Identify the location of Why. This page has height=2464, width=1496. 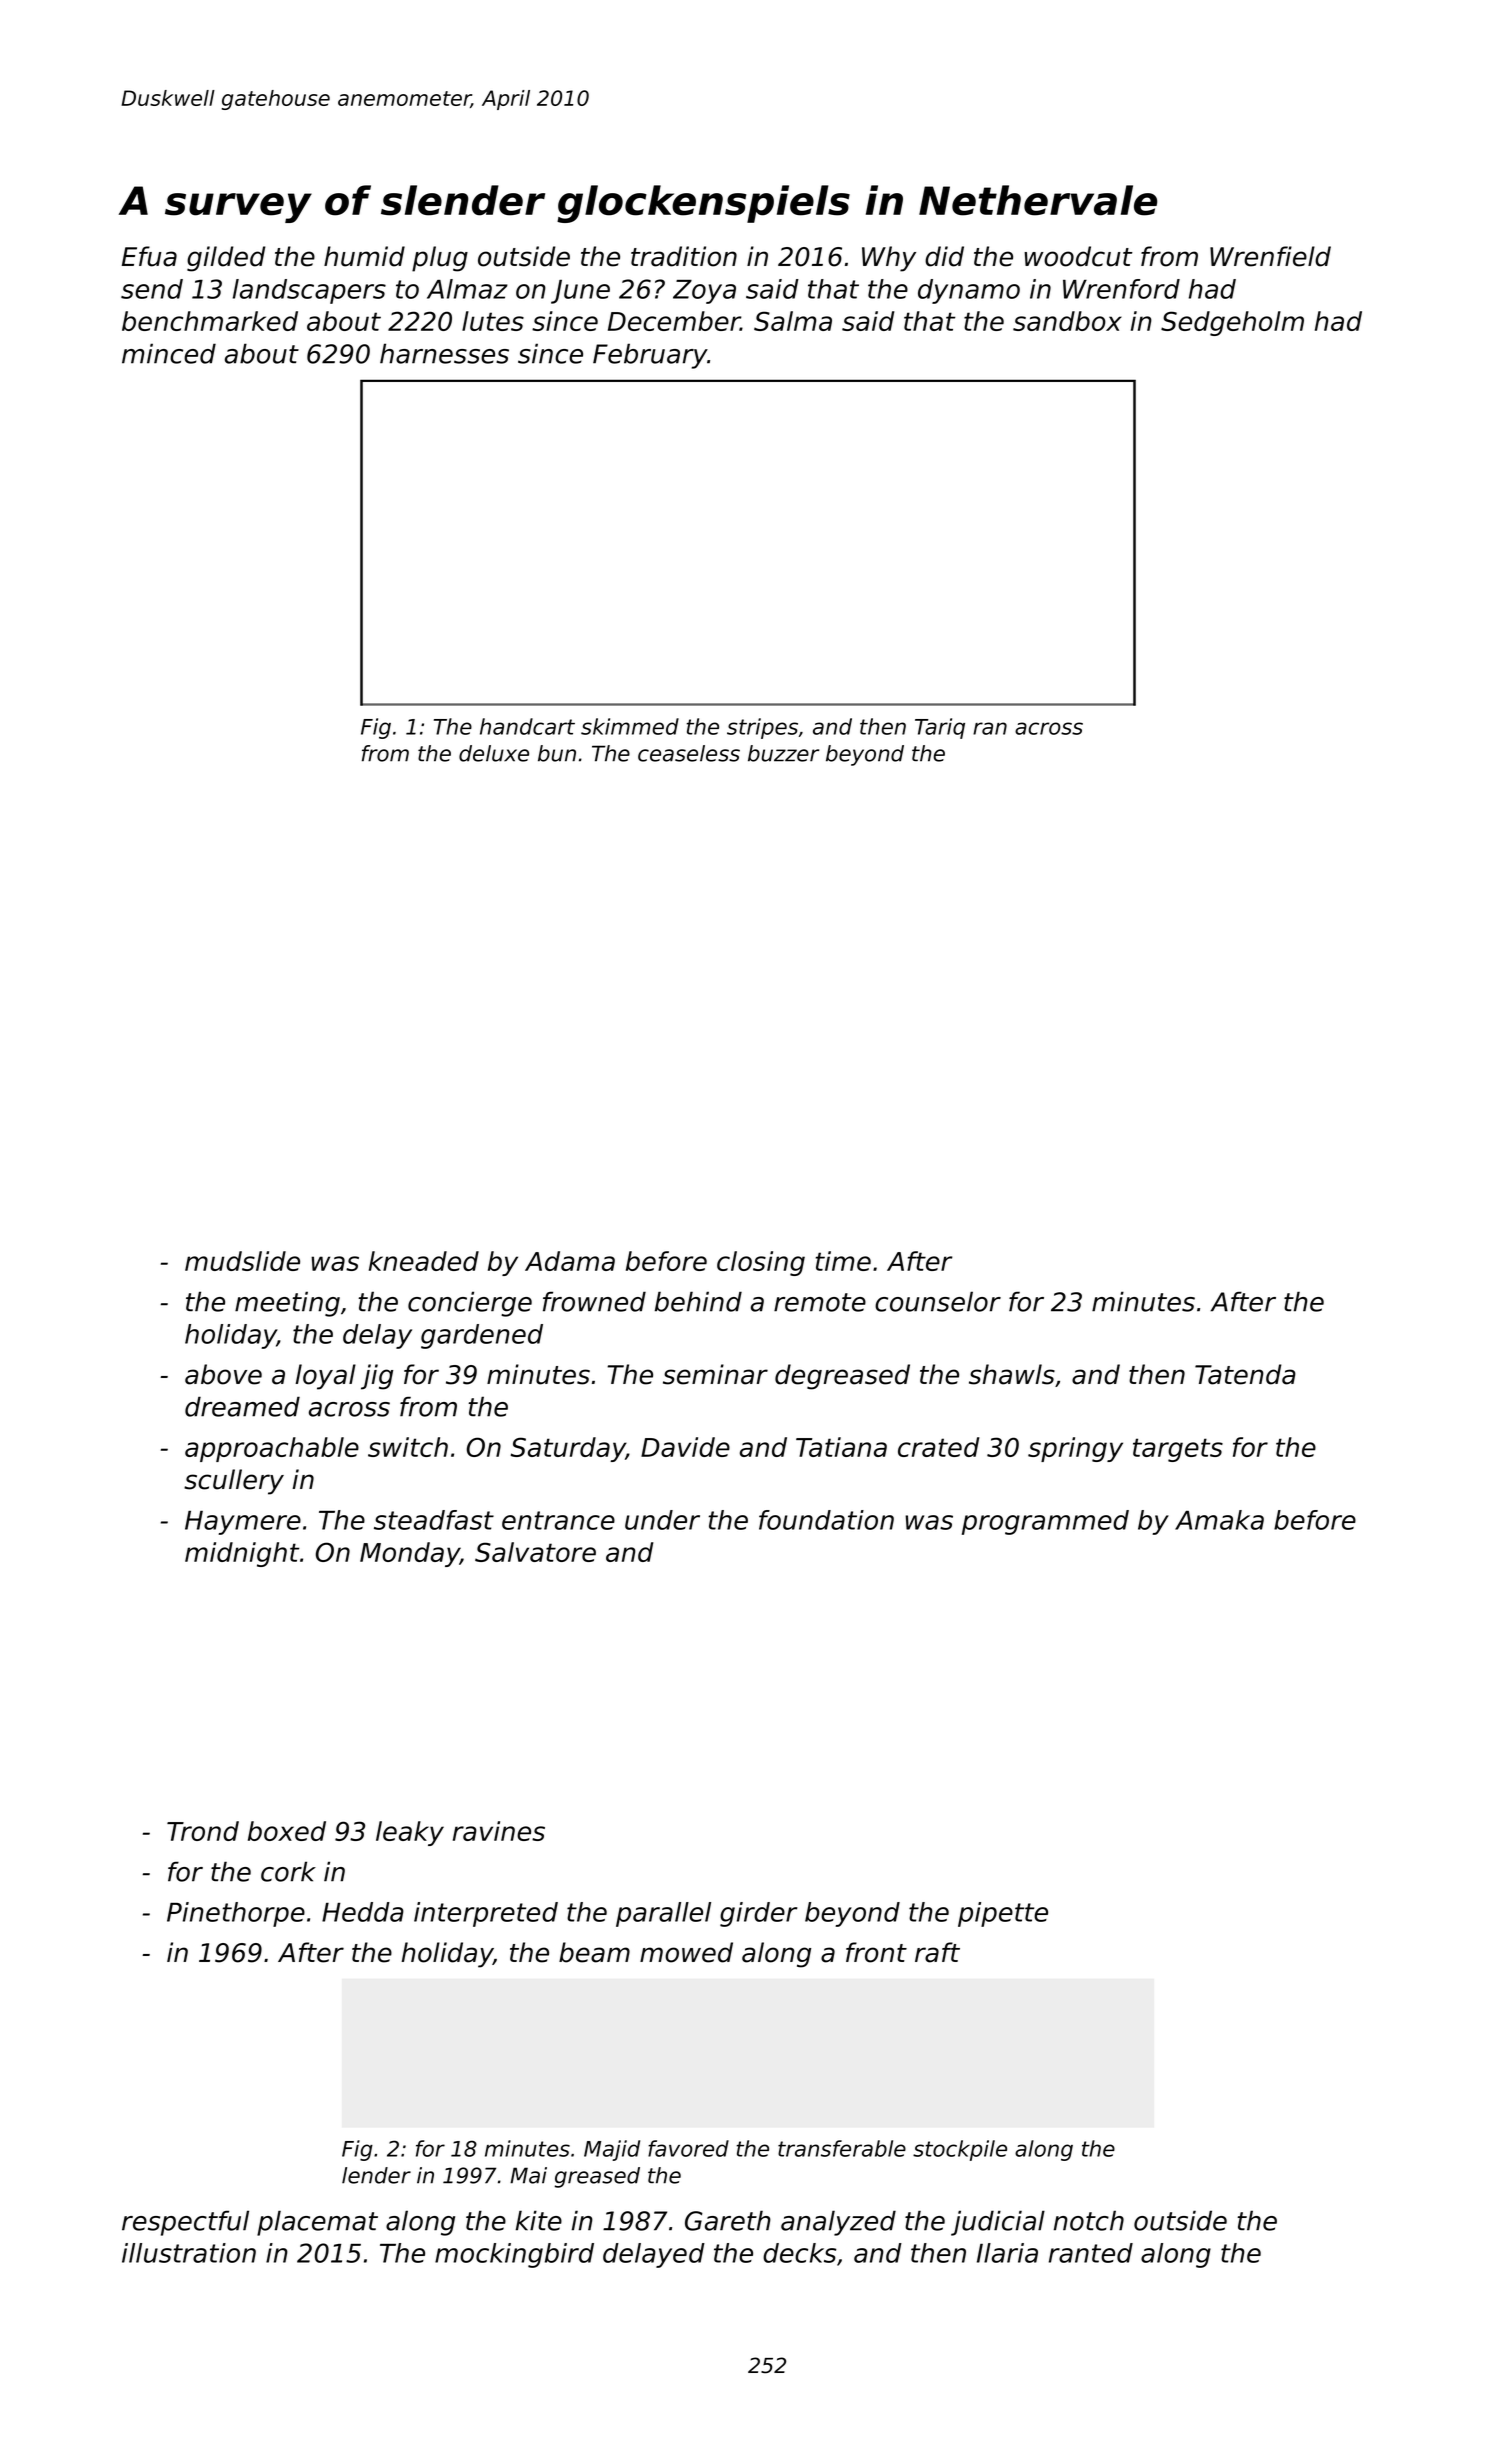
(889, 259).
